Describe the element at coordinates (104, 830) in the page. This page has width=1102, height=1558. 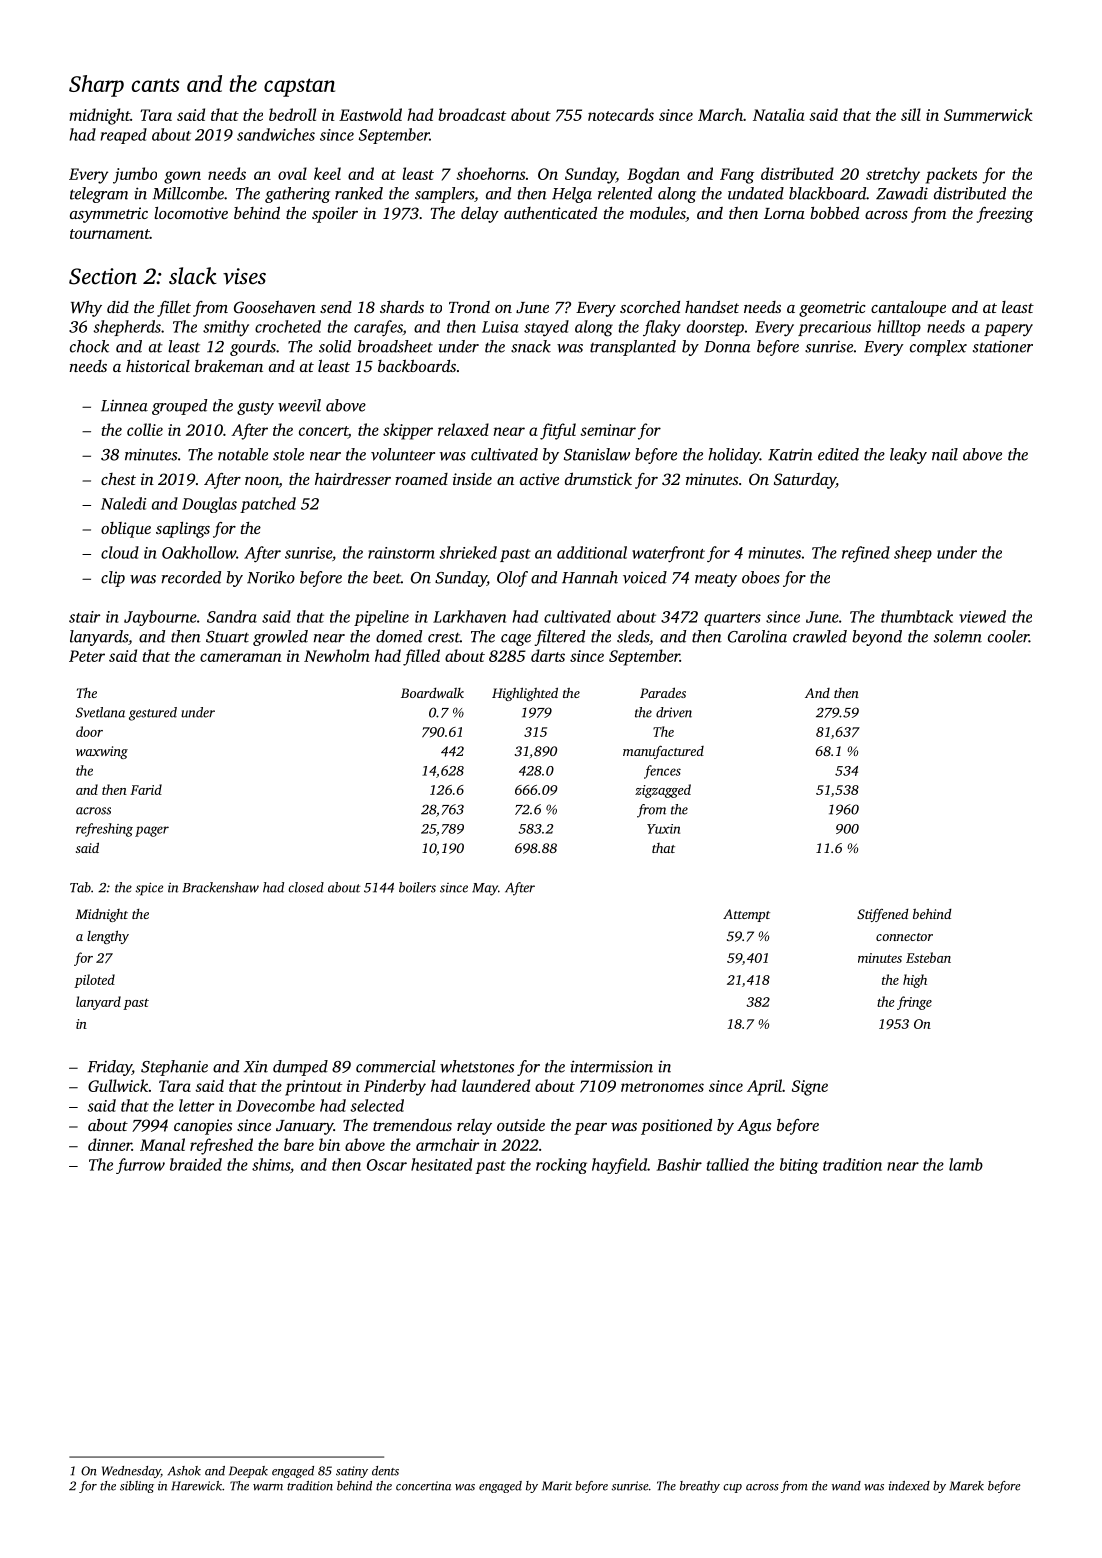
I see `refreshing` at that location.
